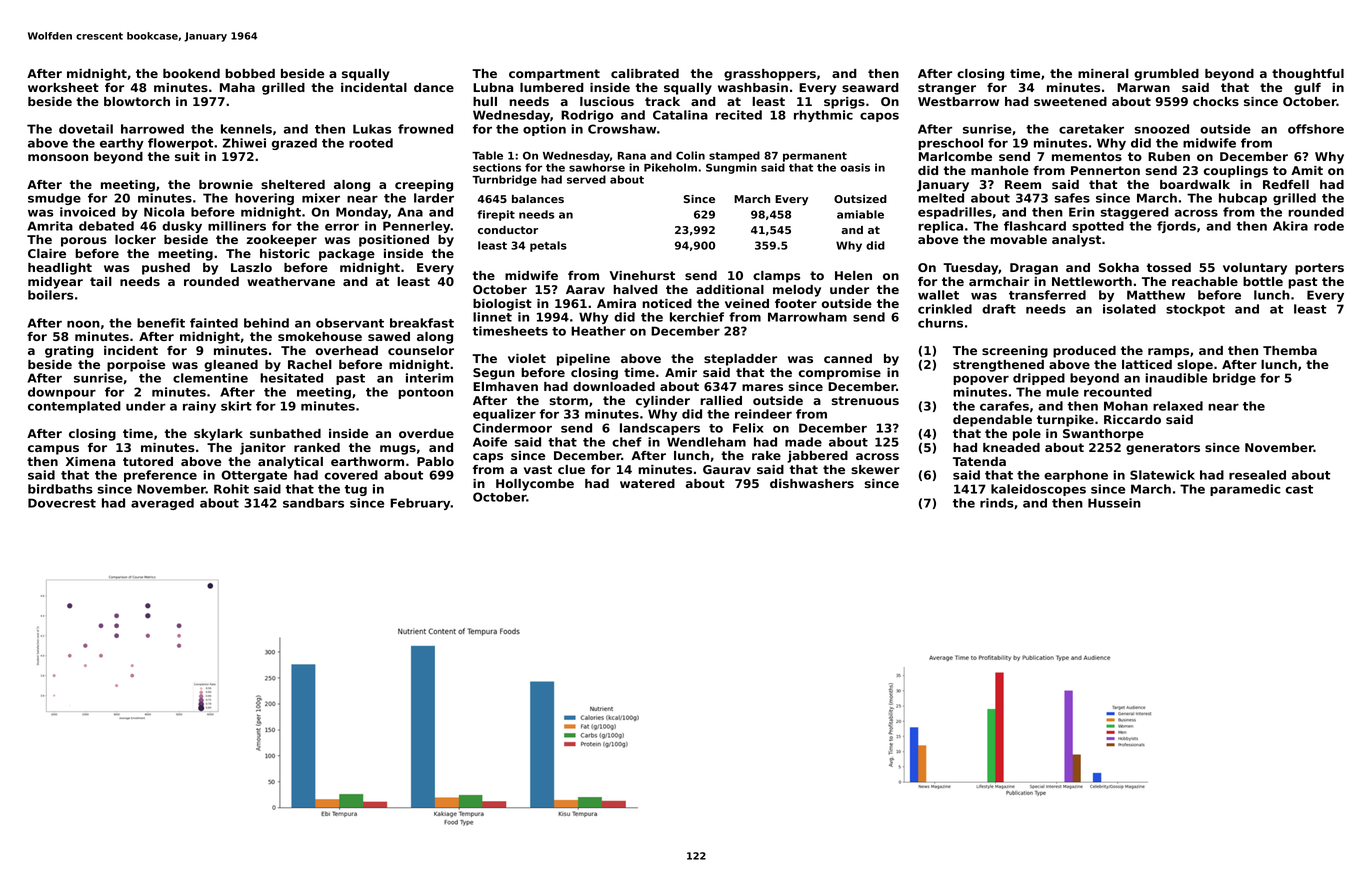  Describe the element at coordinates (1176, 378) in the screenshot. I see `inaudible` at that location.
